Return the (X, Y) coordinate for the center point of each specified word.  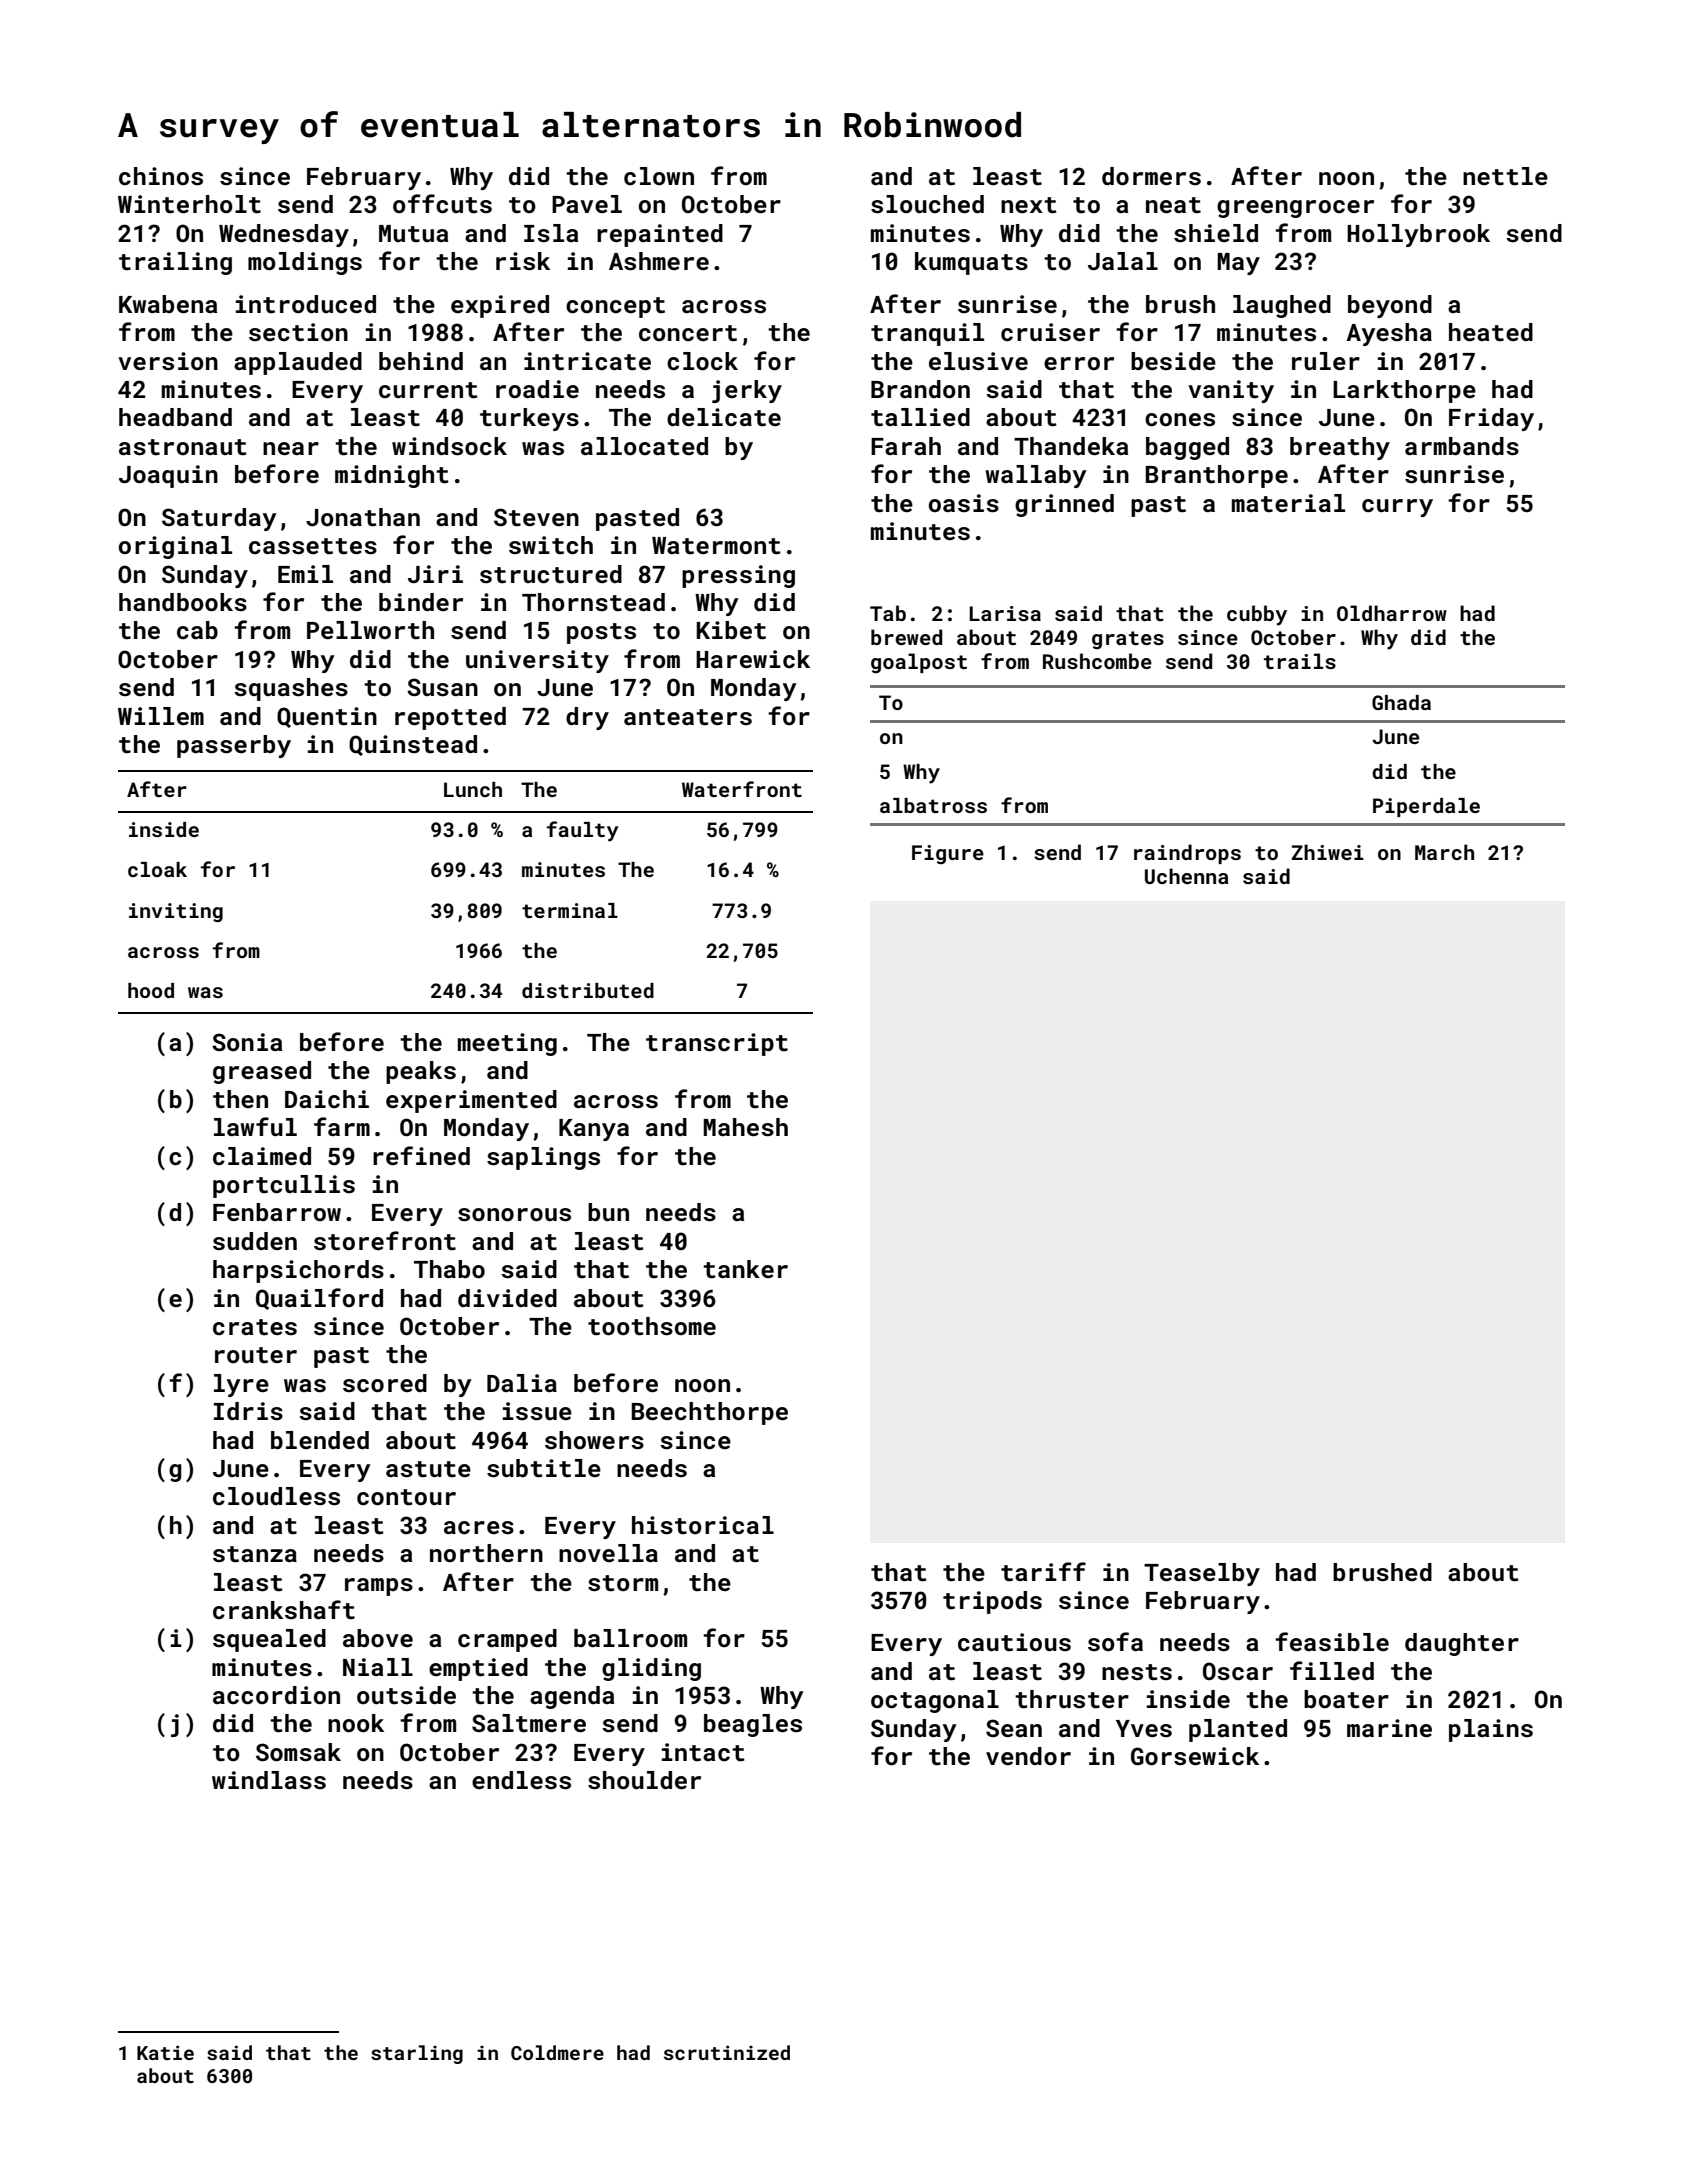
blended (320, 1440)
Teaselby (1202, 1574)
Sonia (247, 1042)
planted (1238, 1730)
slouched (927, 204)
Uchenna (1187, 876)
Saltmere (529, 1723)
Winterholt (189, 204)
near (291, 448)
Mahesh (745, 1127)
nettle (1505, 176)
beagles (753, 1725)
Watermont (716, 546)
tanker (745, 1269)
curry (1397, 508)
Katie (165, 2052)
